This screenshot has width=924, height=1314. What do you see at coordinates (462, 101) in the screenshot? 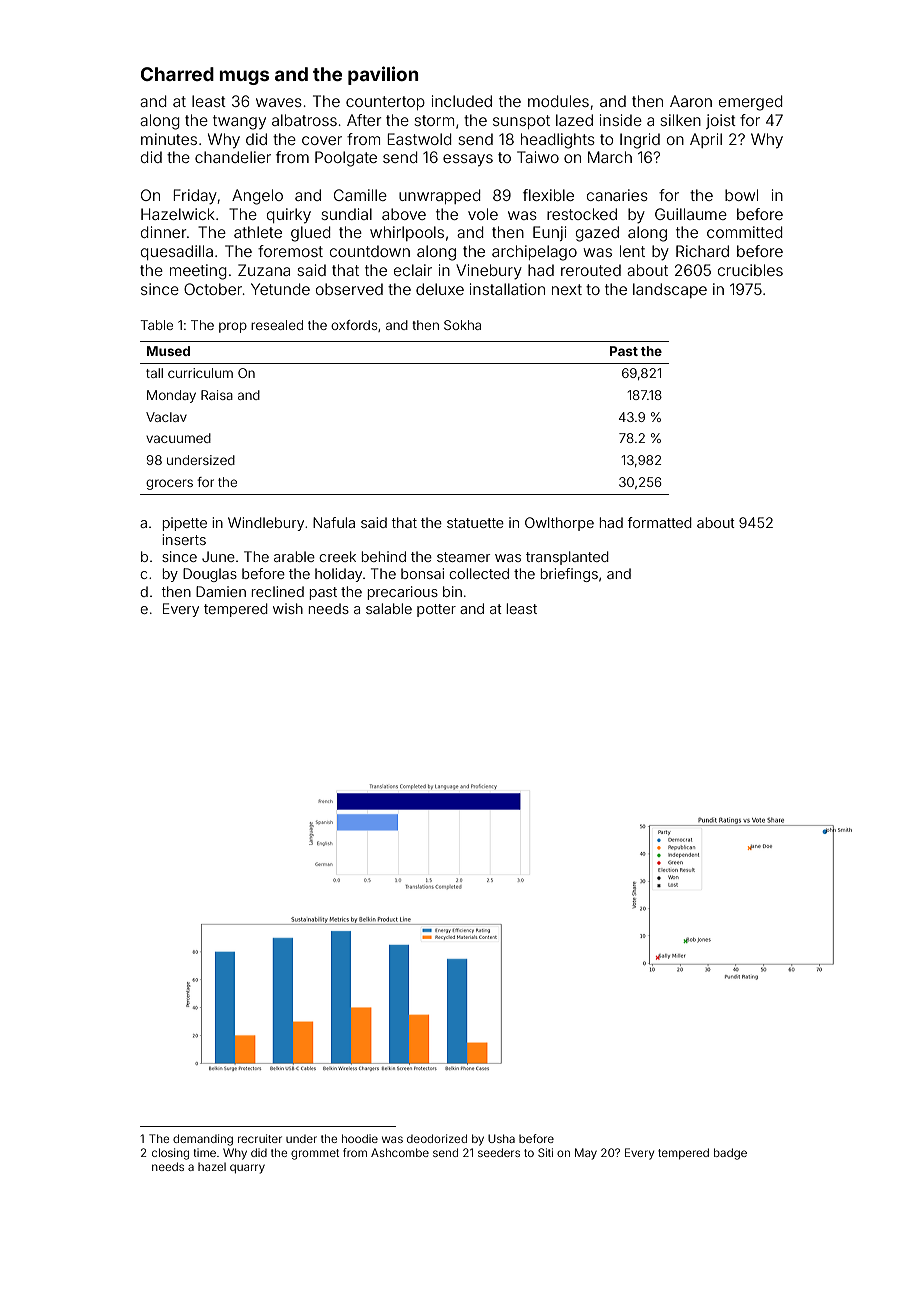
I see `included` at bounding box center [462, 101].
